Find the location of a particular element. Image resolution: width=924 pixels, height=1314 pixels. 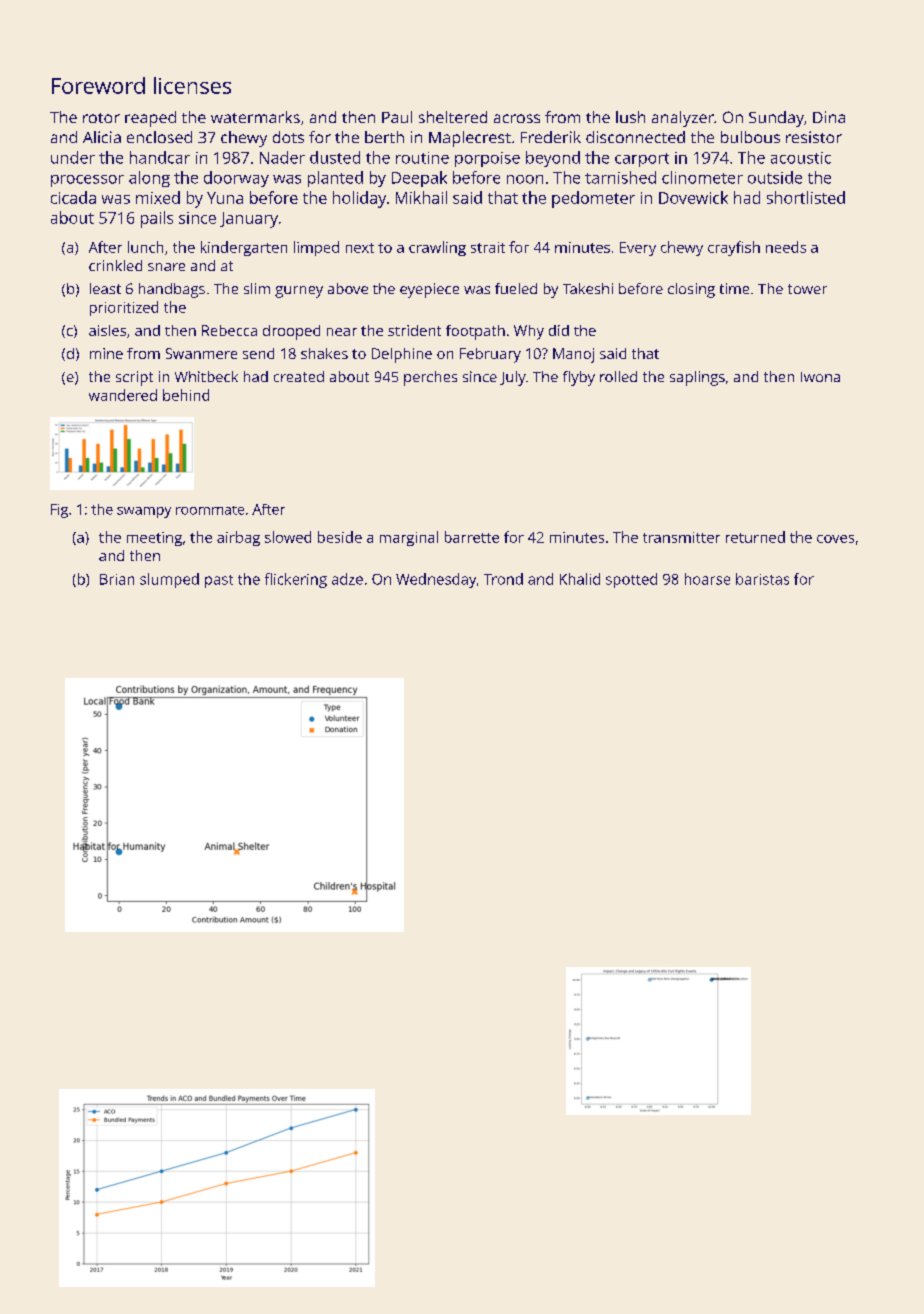

Trond is located at coordinates (503, 579).
